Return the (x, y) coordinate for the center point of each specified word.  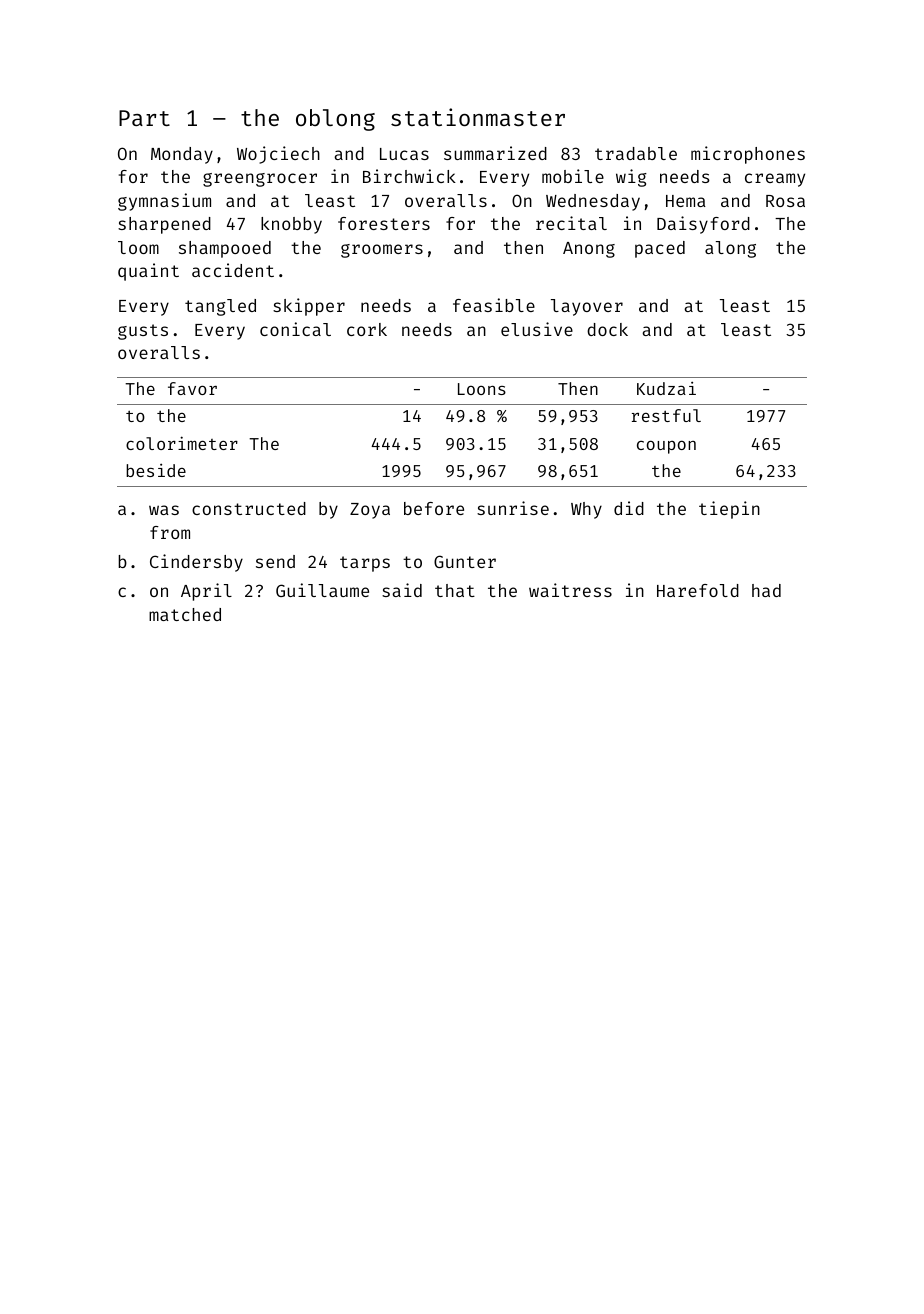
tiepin (729, 510)
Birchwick (409, 176)
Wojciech (278, 155)
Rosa (785, 201)
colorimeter (182, 443)
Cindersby (196, 563)
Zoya (370, 511)
